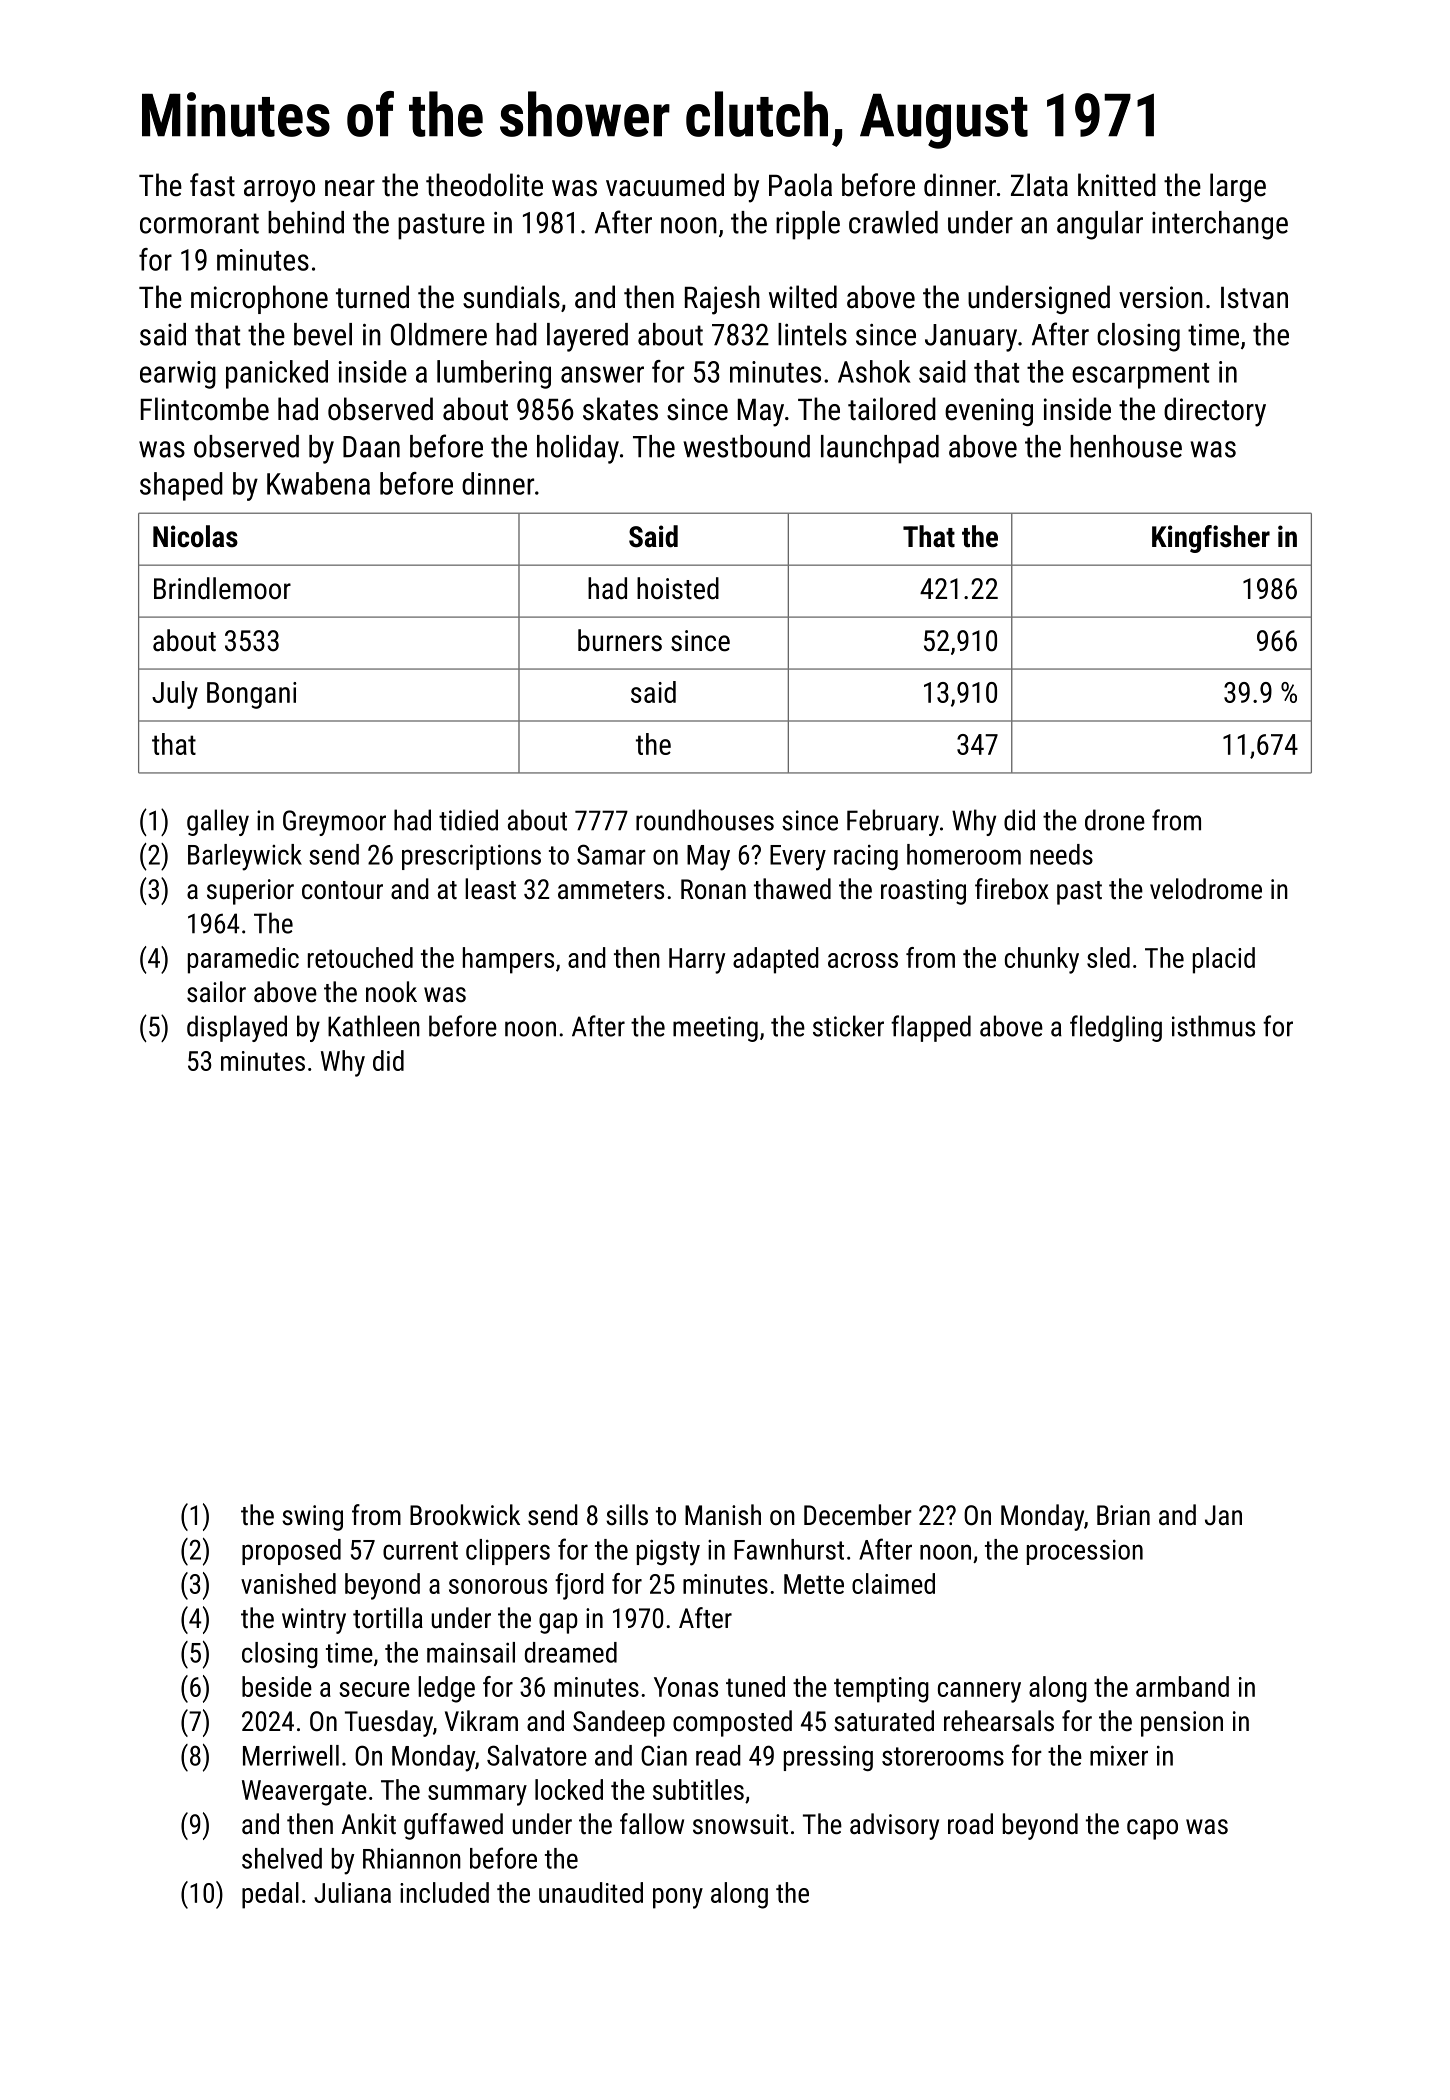 The image size is (1450, 2100). I want to click on Kingfisher, so click(1211, 539).
